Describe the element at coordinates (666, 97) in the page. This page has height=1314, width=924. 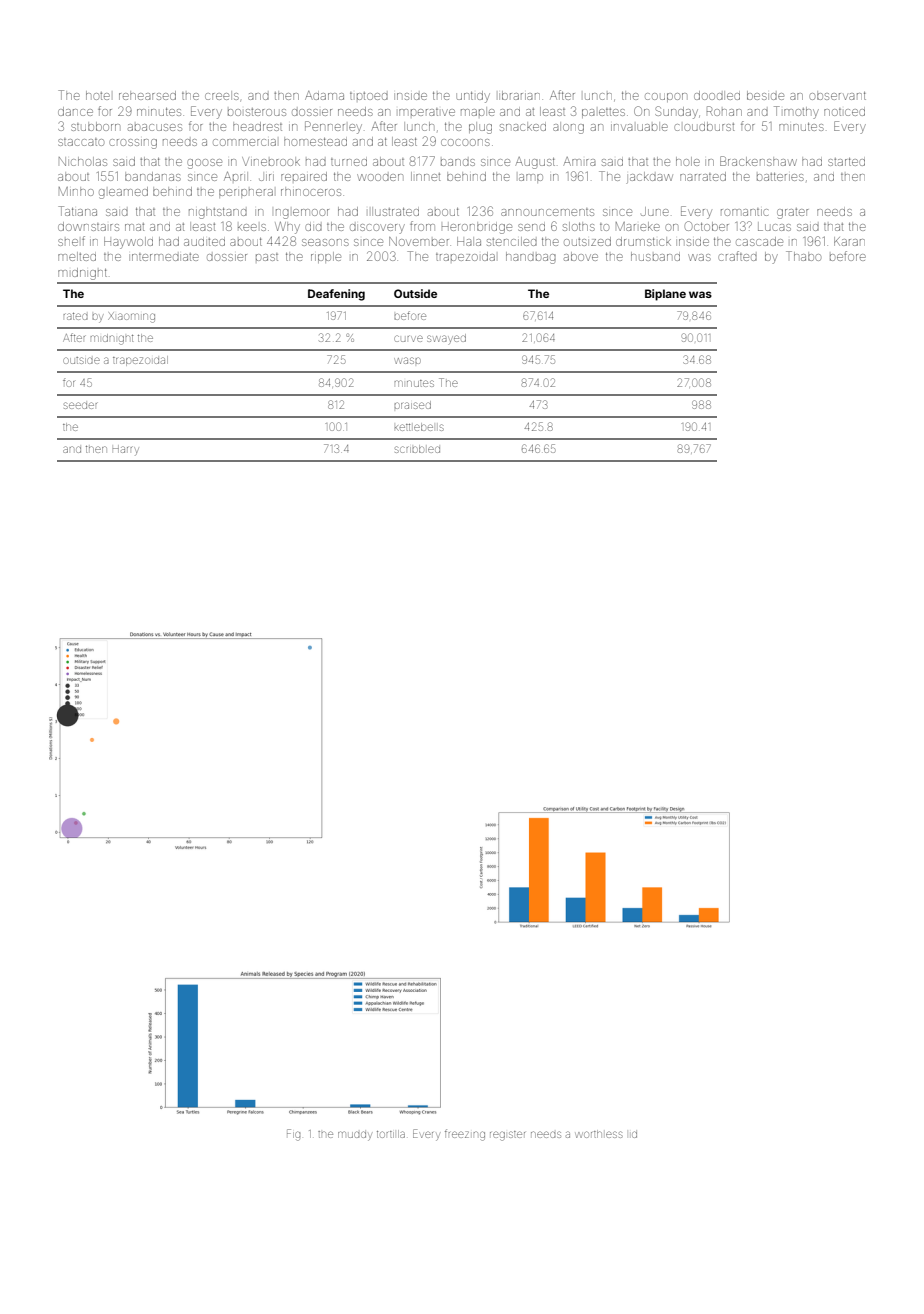
I see `coupon` at that location.
